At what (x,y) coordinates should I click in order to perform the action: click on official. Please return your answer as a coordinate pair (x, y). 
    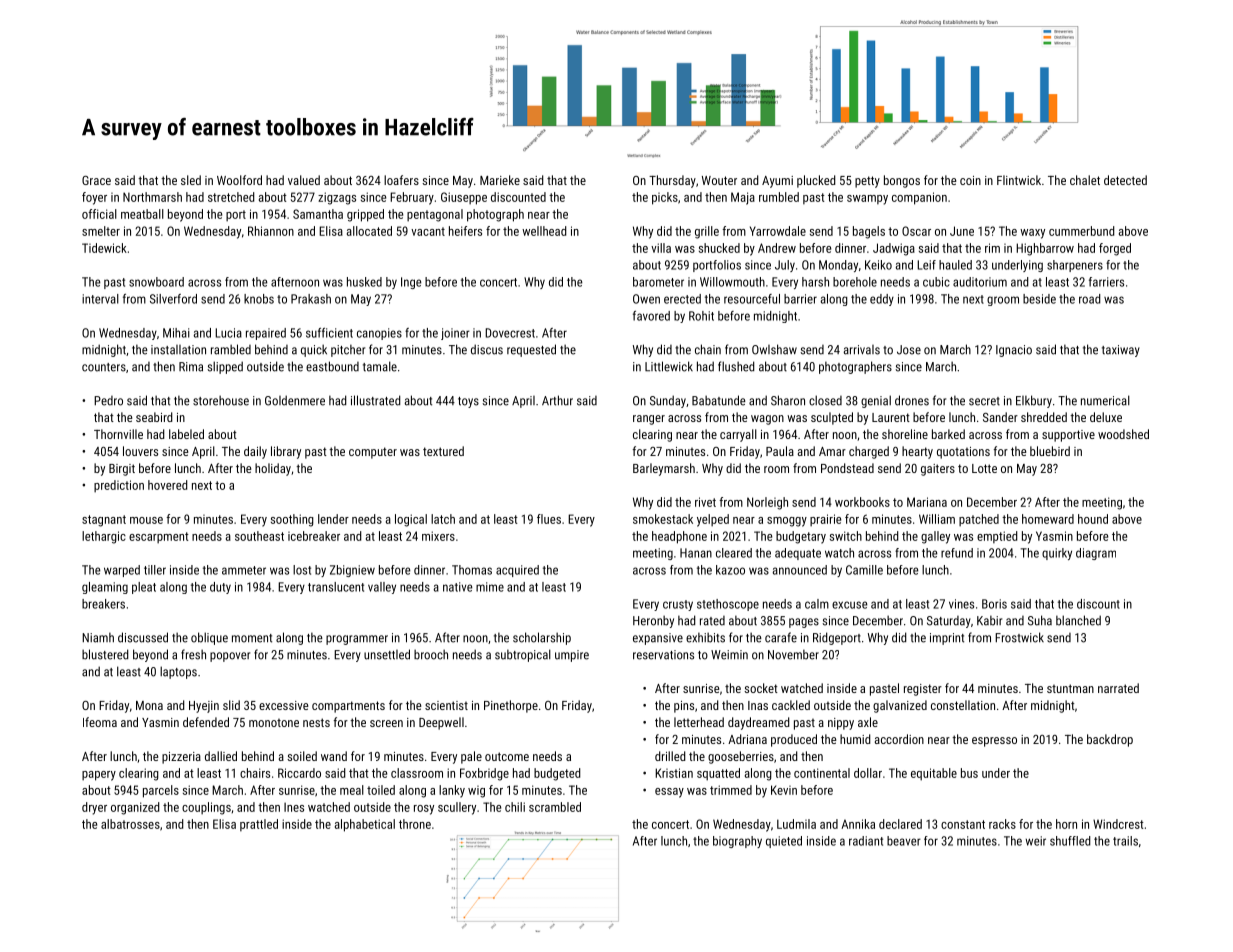
    Looking at the image, I should click on (99, 214).
